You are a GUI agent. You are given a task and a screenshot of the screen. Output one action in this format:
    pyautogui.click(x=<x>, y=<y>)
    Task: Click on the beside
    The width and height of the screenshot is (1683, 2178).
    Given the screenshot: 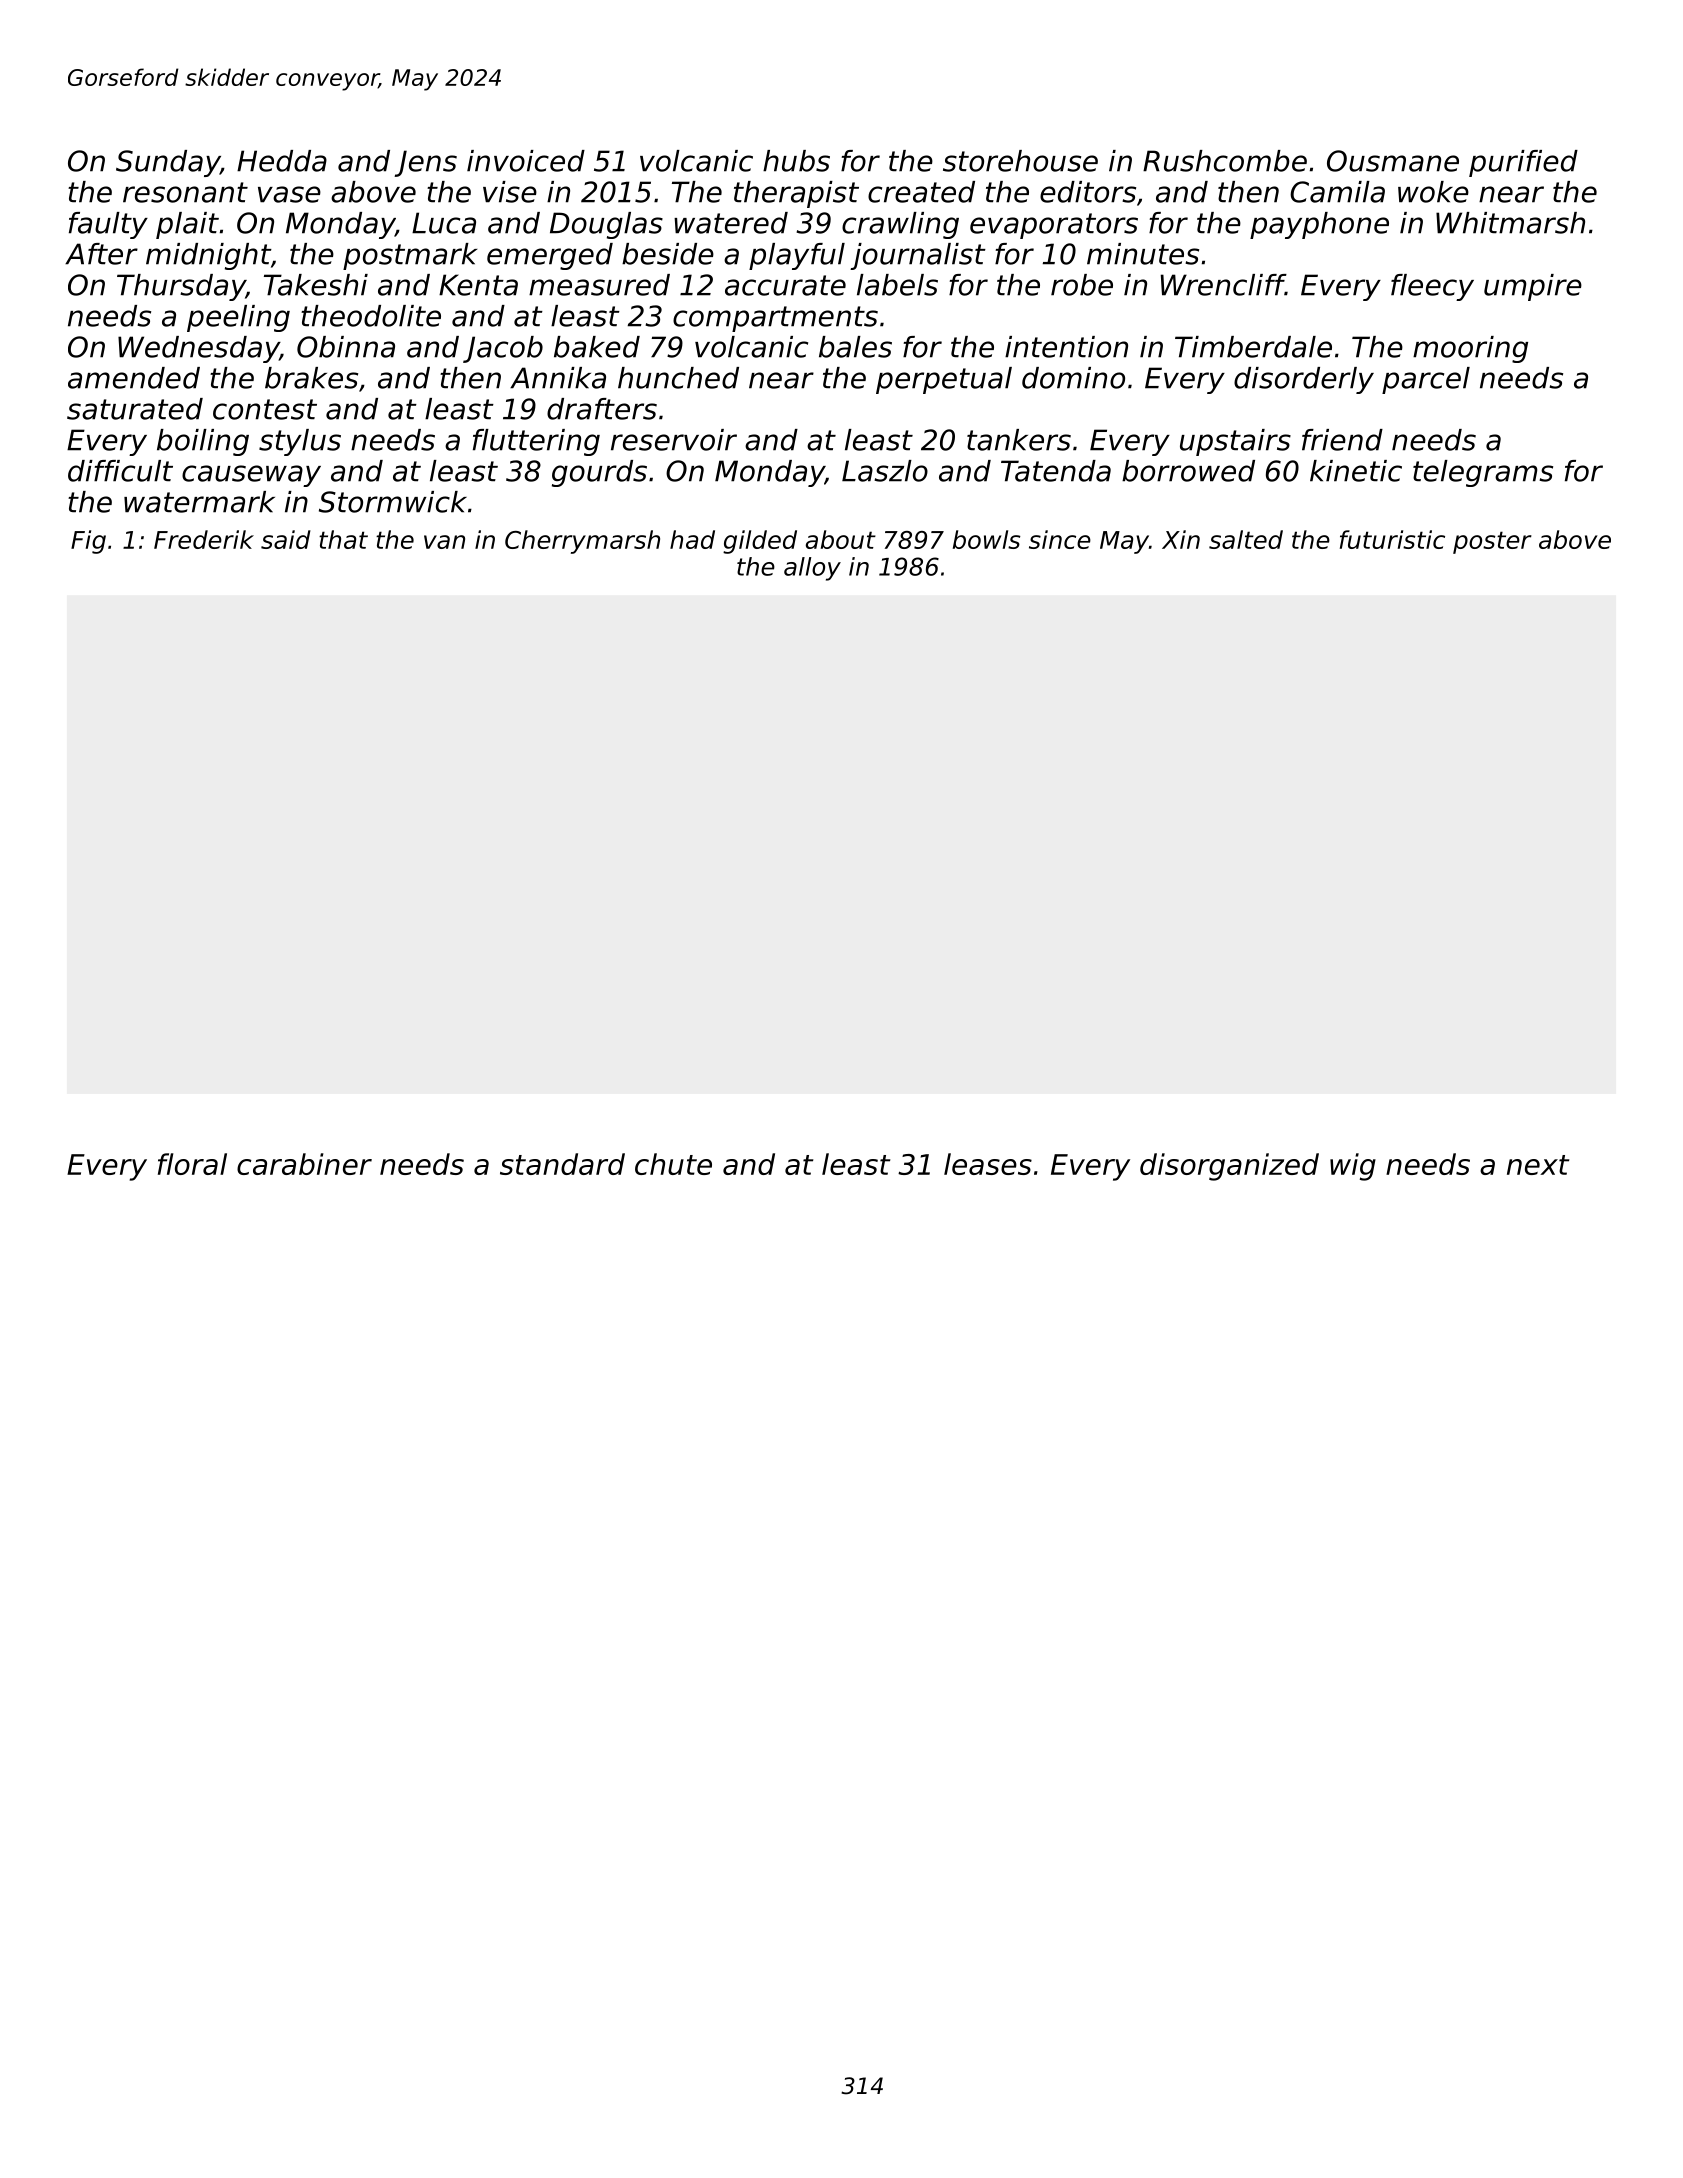 What is the action you would take?
    pyautogui.click(x=668, y=254)
